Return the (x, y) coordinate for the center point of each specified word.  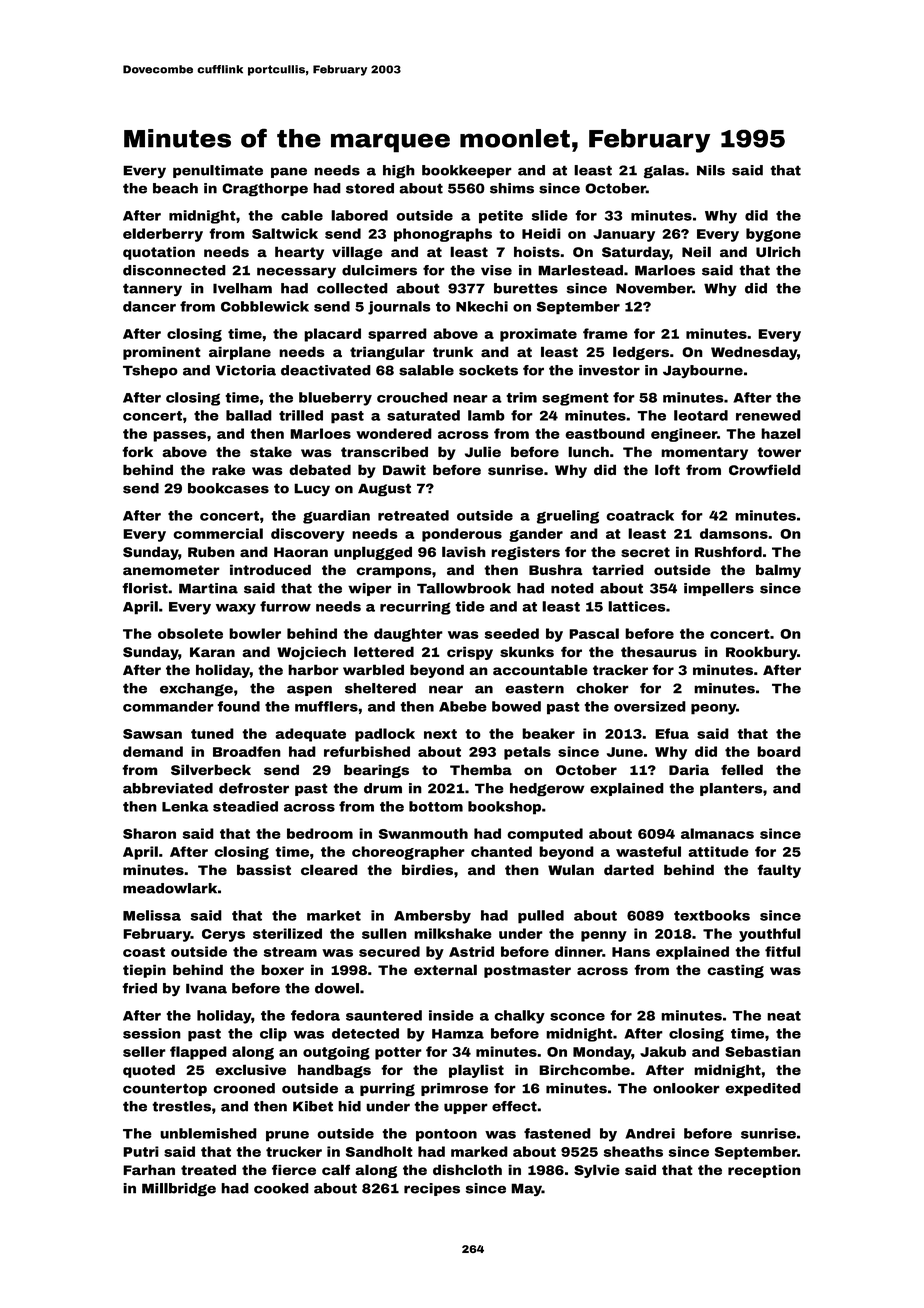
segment (575, 399)
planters (731, 789)
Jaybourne (703, 371)
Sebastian (763, 1051)
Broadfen (247, 751)
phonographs (443, 235)
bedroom (320, 833)
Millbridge (179, 1189)
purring (387, 1089)
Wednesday (754, 353)
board (779, 751)
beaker (548, 733)
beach (175, 188)
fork (137, 451)
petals (527, 753)
